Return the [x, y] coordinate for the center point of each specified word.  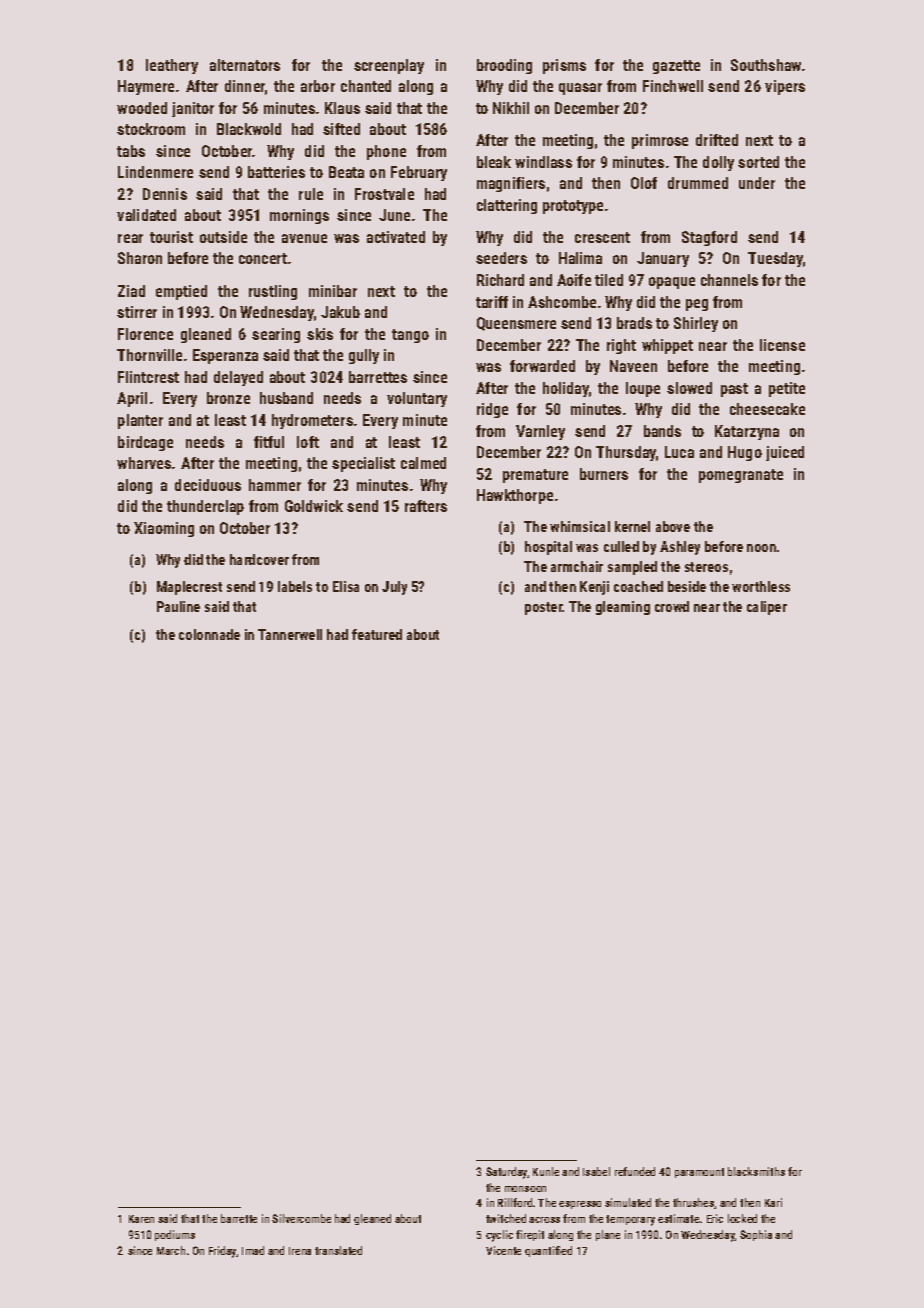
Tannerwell [290, 634]
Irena [300, 1251]
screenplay [389, 66]
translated [338, 1250]
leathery [172, 66]
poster [544, 608]
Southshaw [766, 65]
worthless [761, 586]
